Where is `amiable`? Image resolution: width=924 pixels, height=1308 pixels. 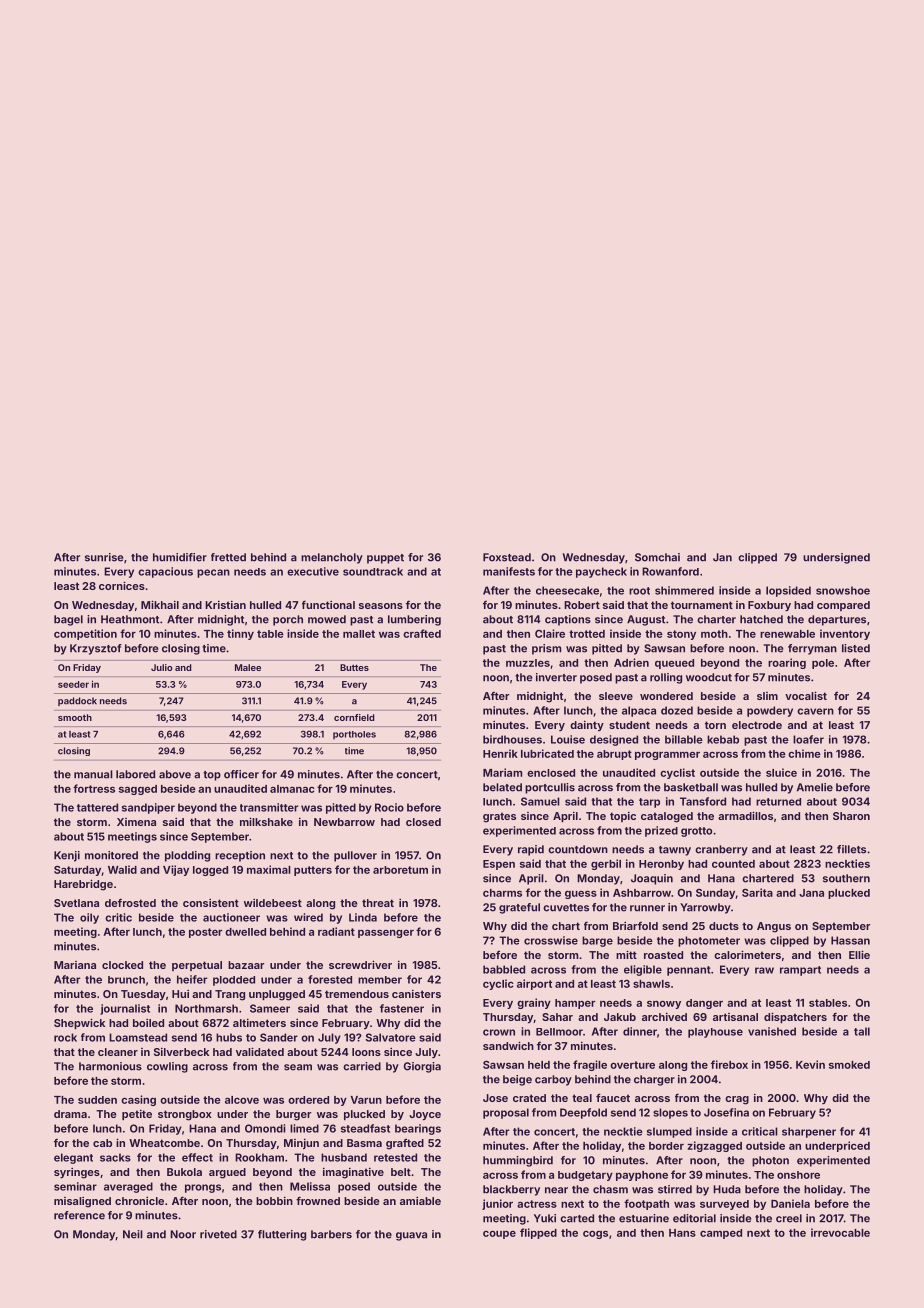
amiable is located at coordinates (420, 1201).
